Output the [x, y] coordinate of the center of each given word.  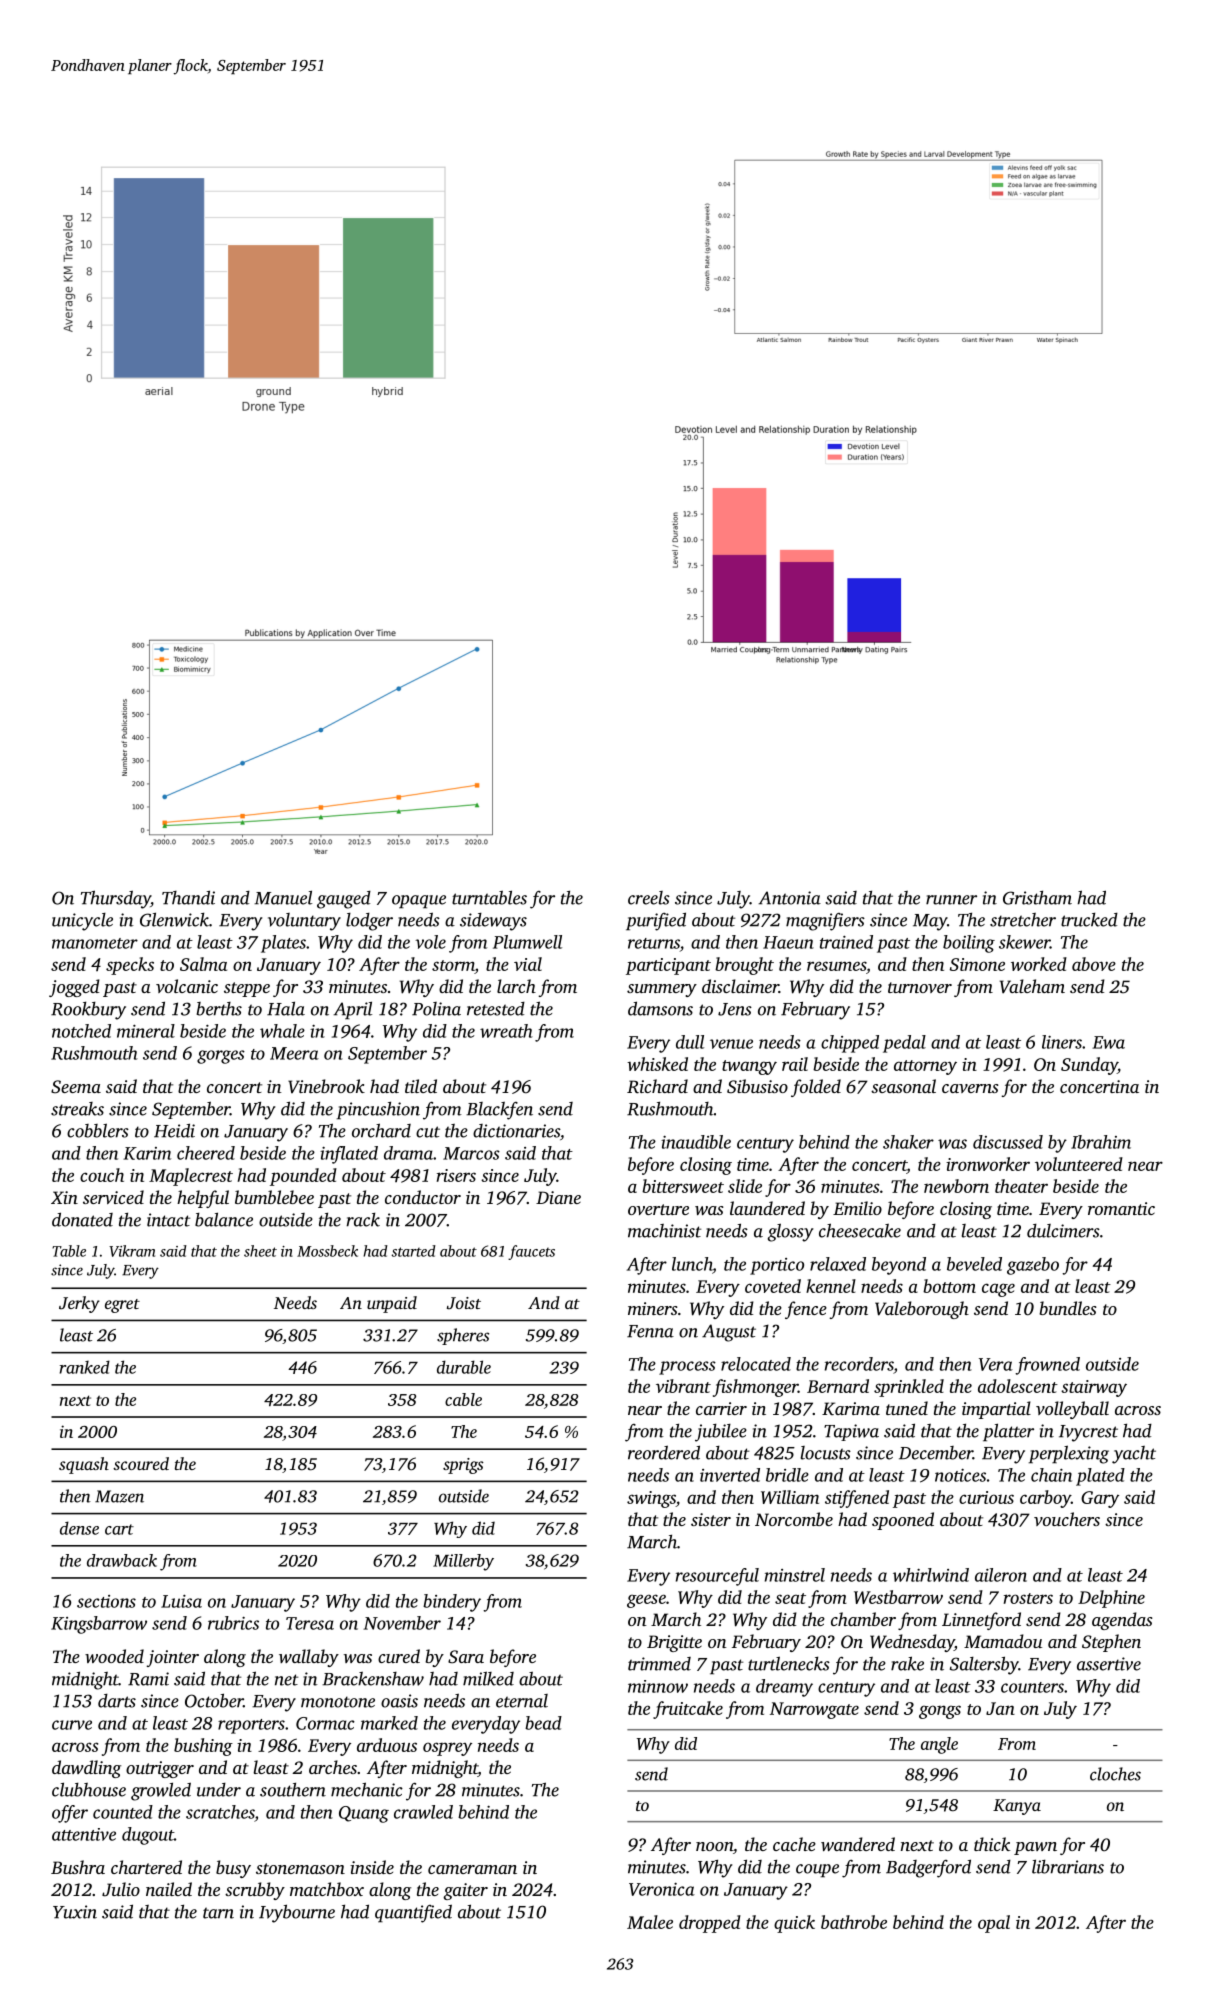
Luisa [181, 1601]
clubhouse [89, 1789]
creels [649, 898]
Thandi [188, 897]
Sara [466, 1657]
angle [939, 1745]
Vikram [132, 1251]
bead [543, 1723]
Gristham [1037, 898]
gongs [940, 1712]
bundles [1067, 1308]
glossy [791, 1232]
